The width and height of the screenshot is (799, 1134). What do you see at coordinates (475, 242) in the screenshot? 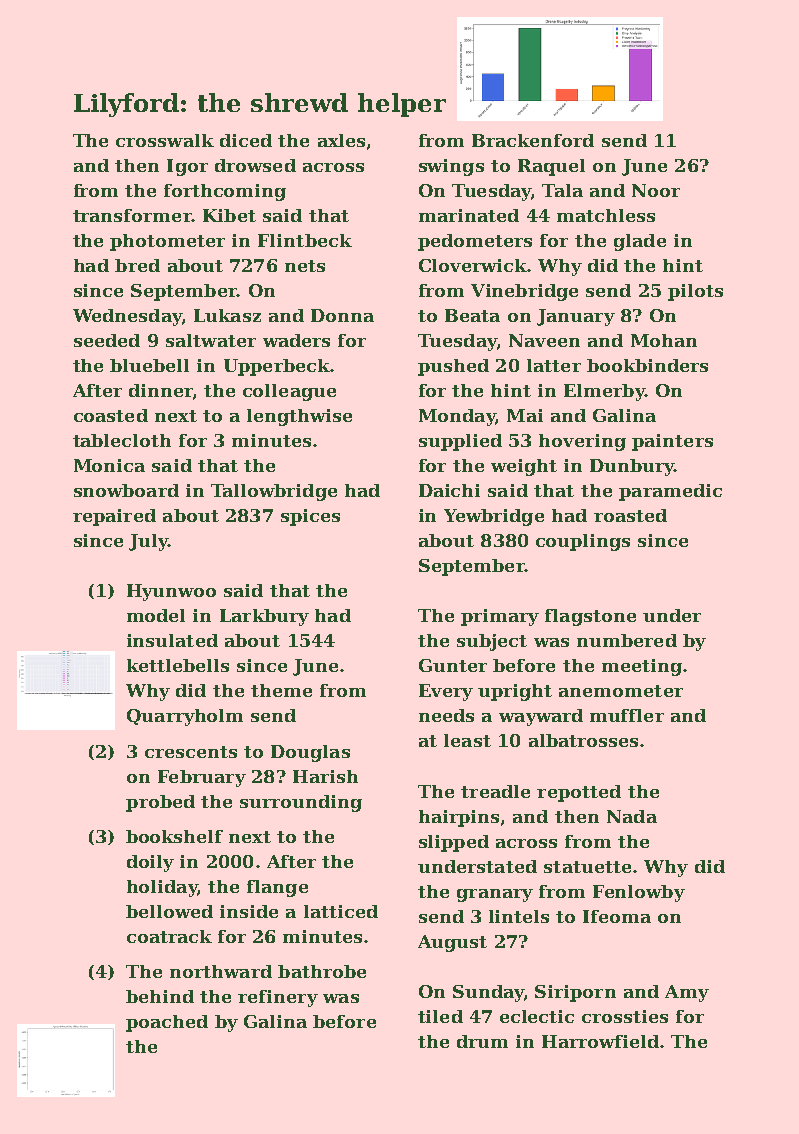
I see `pedometers` at bounding box center [475, 242].
